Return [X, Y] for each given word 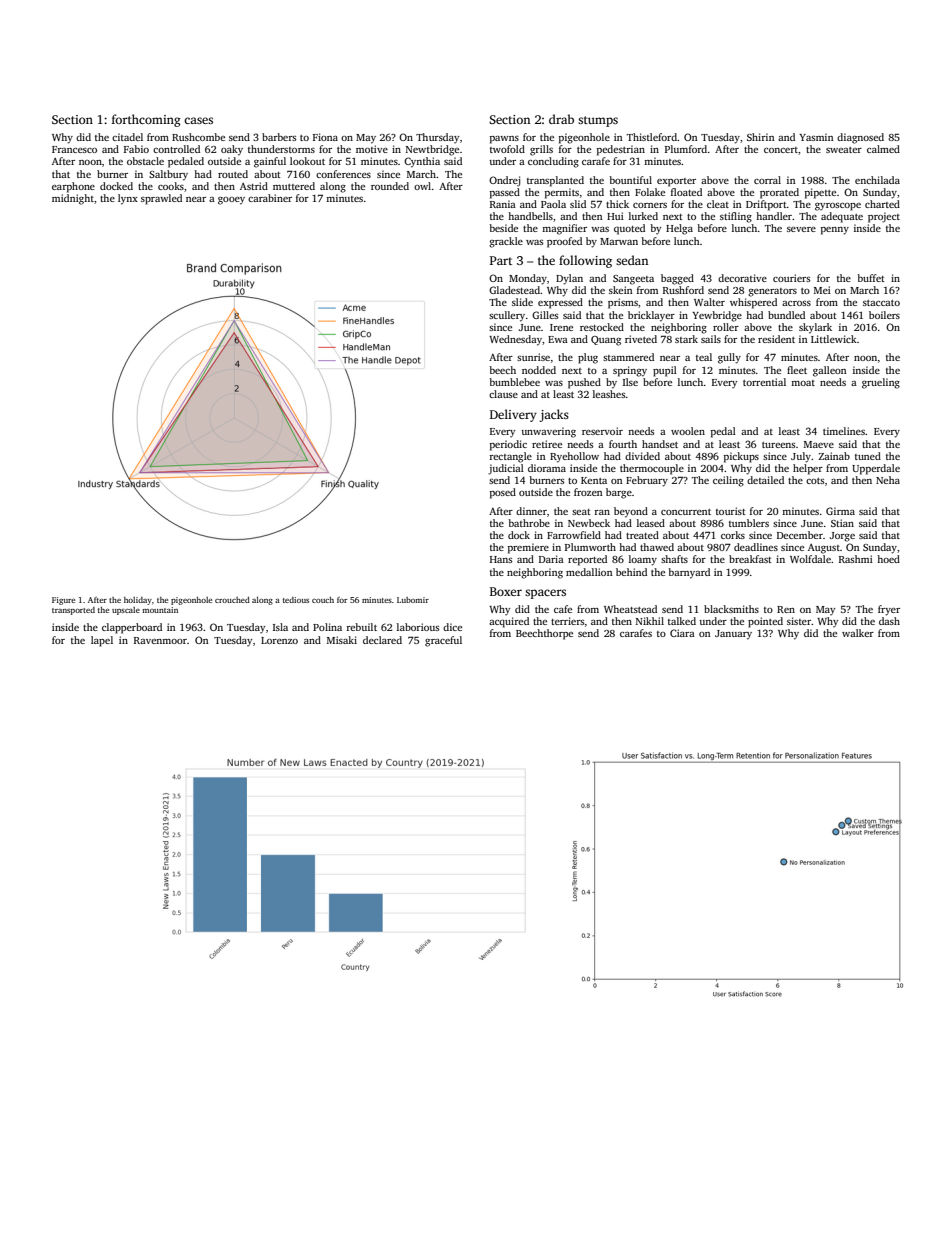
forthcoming [146, 120]
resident [776, 339]
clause [503, 394]
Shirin [761, 137]
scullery [507, 316]
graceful [443, 641]
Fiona [325, 137]
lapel [102, 641]
